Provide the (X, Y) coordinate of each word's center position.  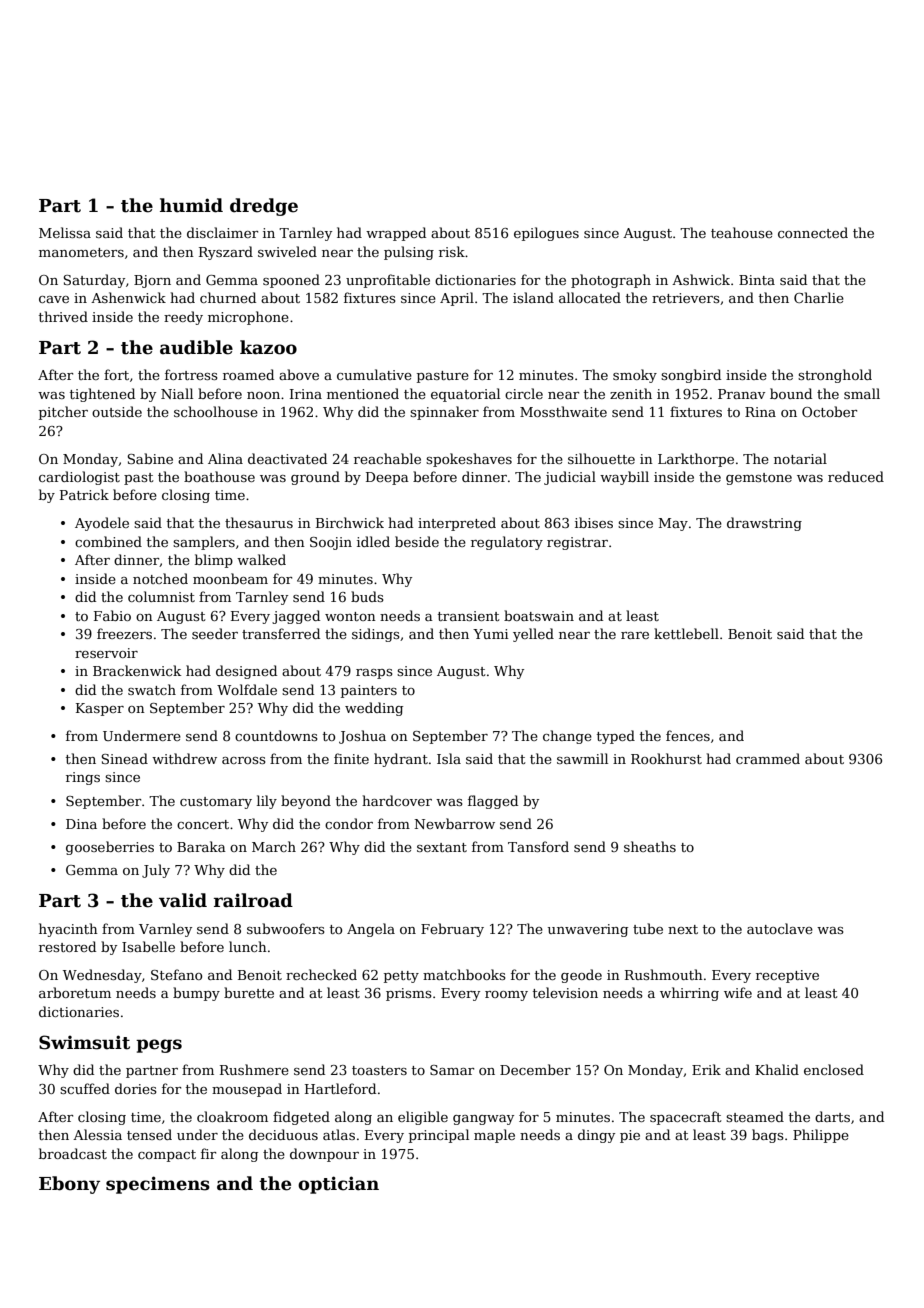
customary (216, 803)
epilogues (546, 234)
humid (191, 205)
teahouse (742, 232)
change (567, 737)
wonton (350, 616)
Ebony (69, 1185)
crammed (768, 758)
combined (108, 541)
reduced (856, 476)
